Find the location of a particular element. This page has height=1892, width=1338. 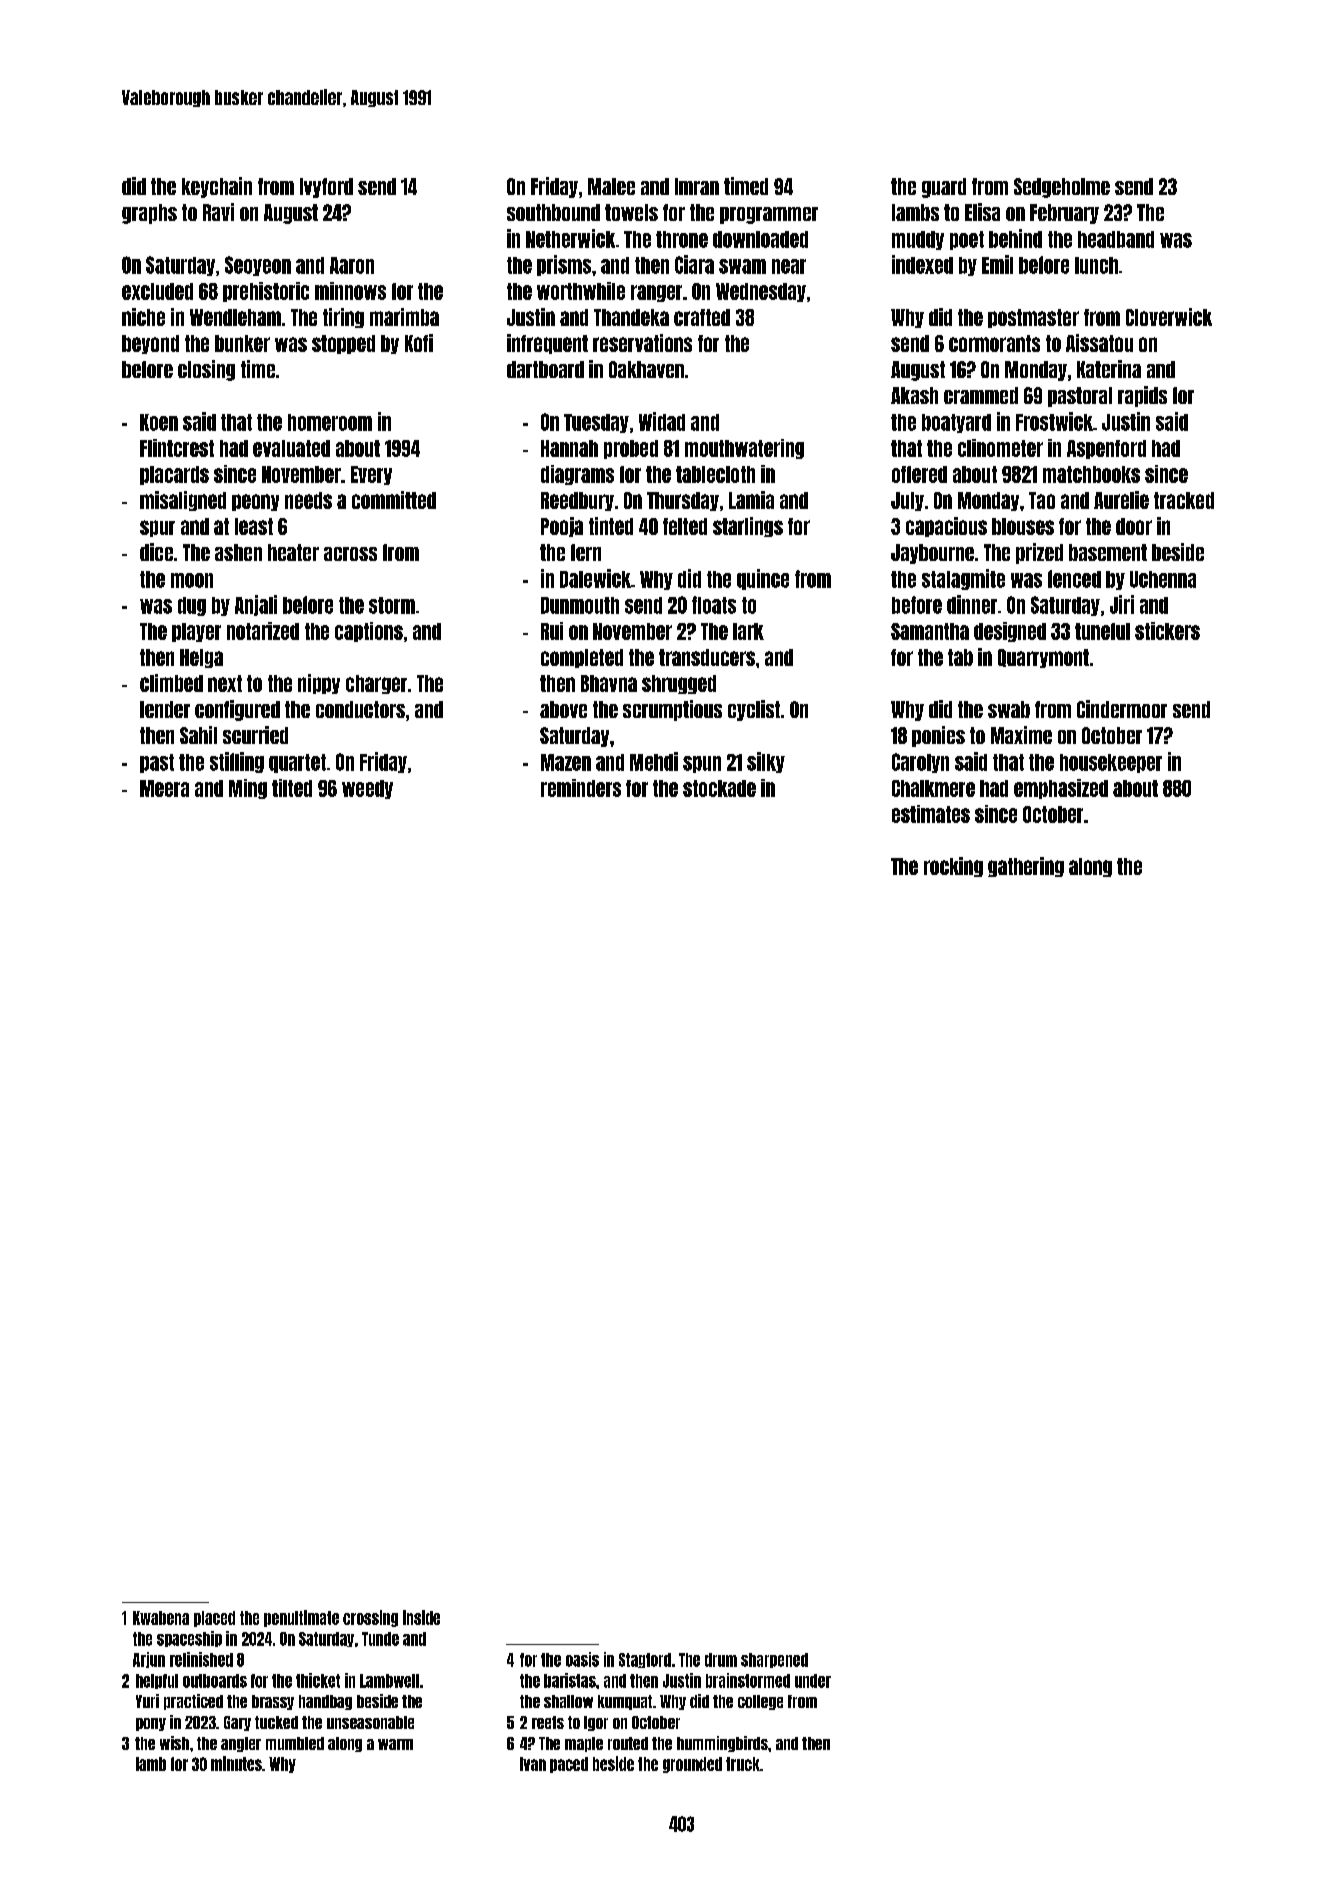

sharpened is located at coordinates (774, 1660).
